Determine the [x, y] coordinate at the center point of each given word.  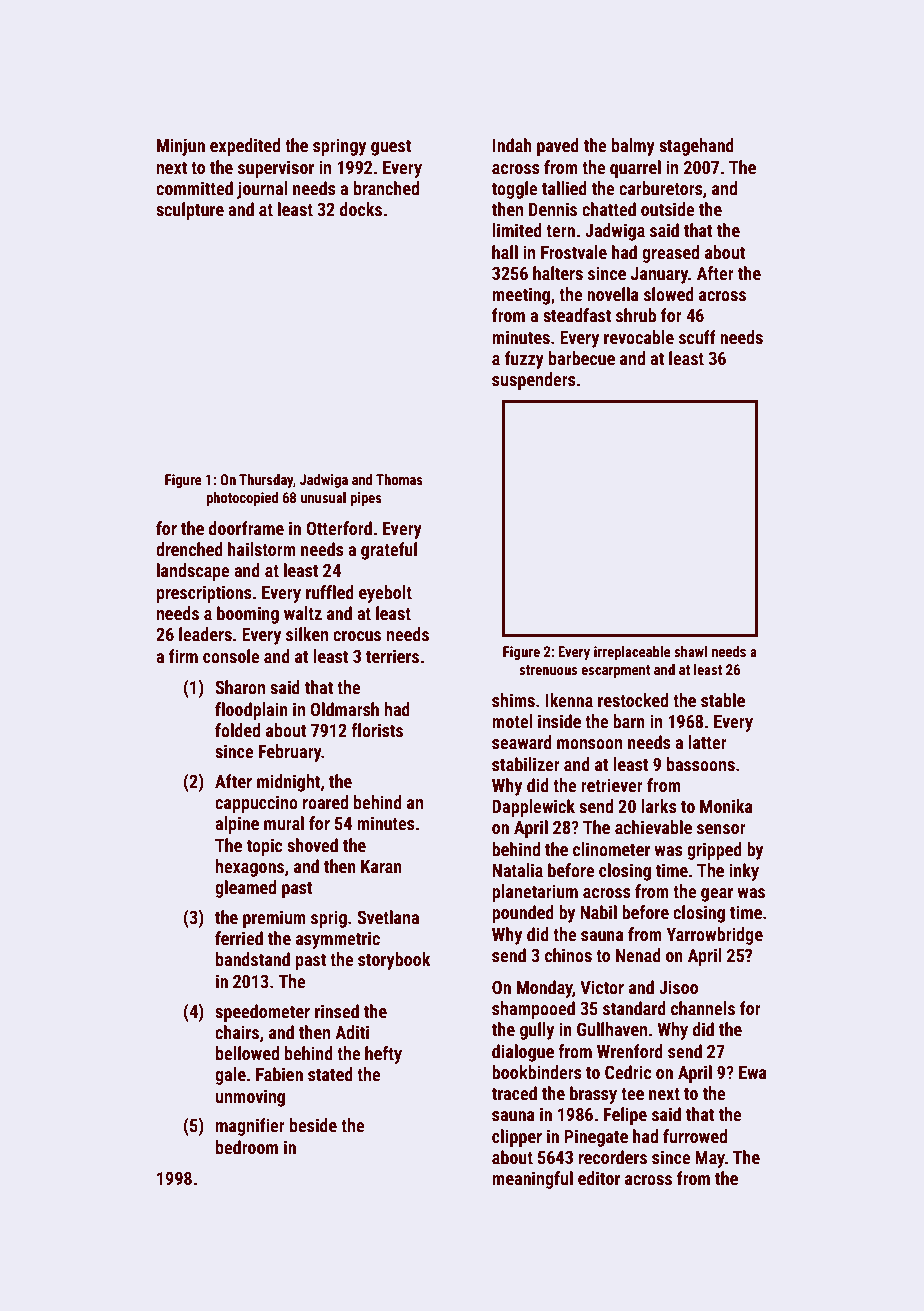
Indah [512, 145]
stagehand [696, 147]
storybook [394, 961]
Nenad [638, 955]
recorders [613, 1157]
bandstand [253, 959]
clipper [517, 1138]
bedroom [247, 1147]
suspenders [534, 381]
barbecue [582, 358]
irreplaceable [632, 653]
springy [339, 147]
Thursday [266, 481]
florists [377, 730]
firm [183, 656]
